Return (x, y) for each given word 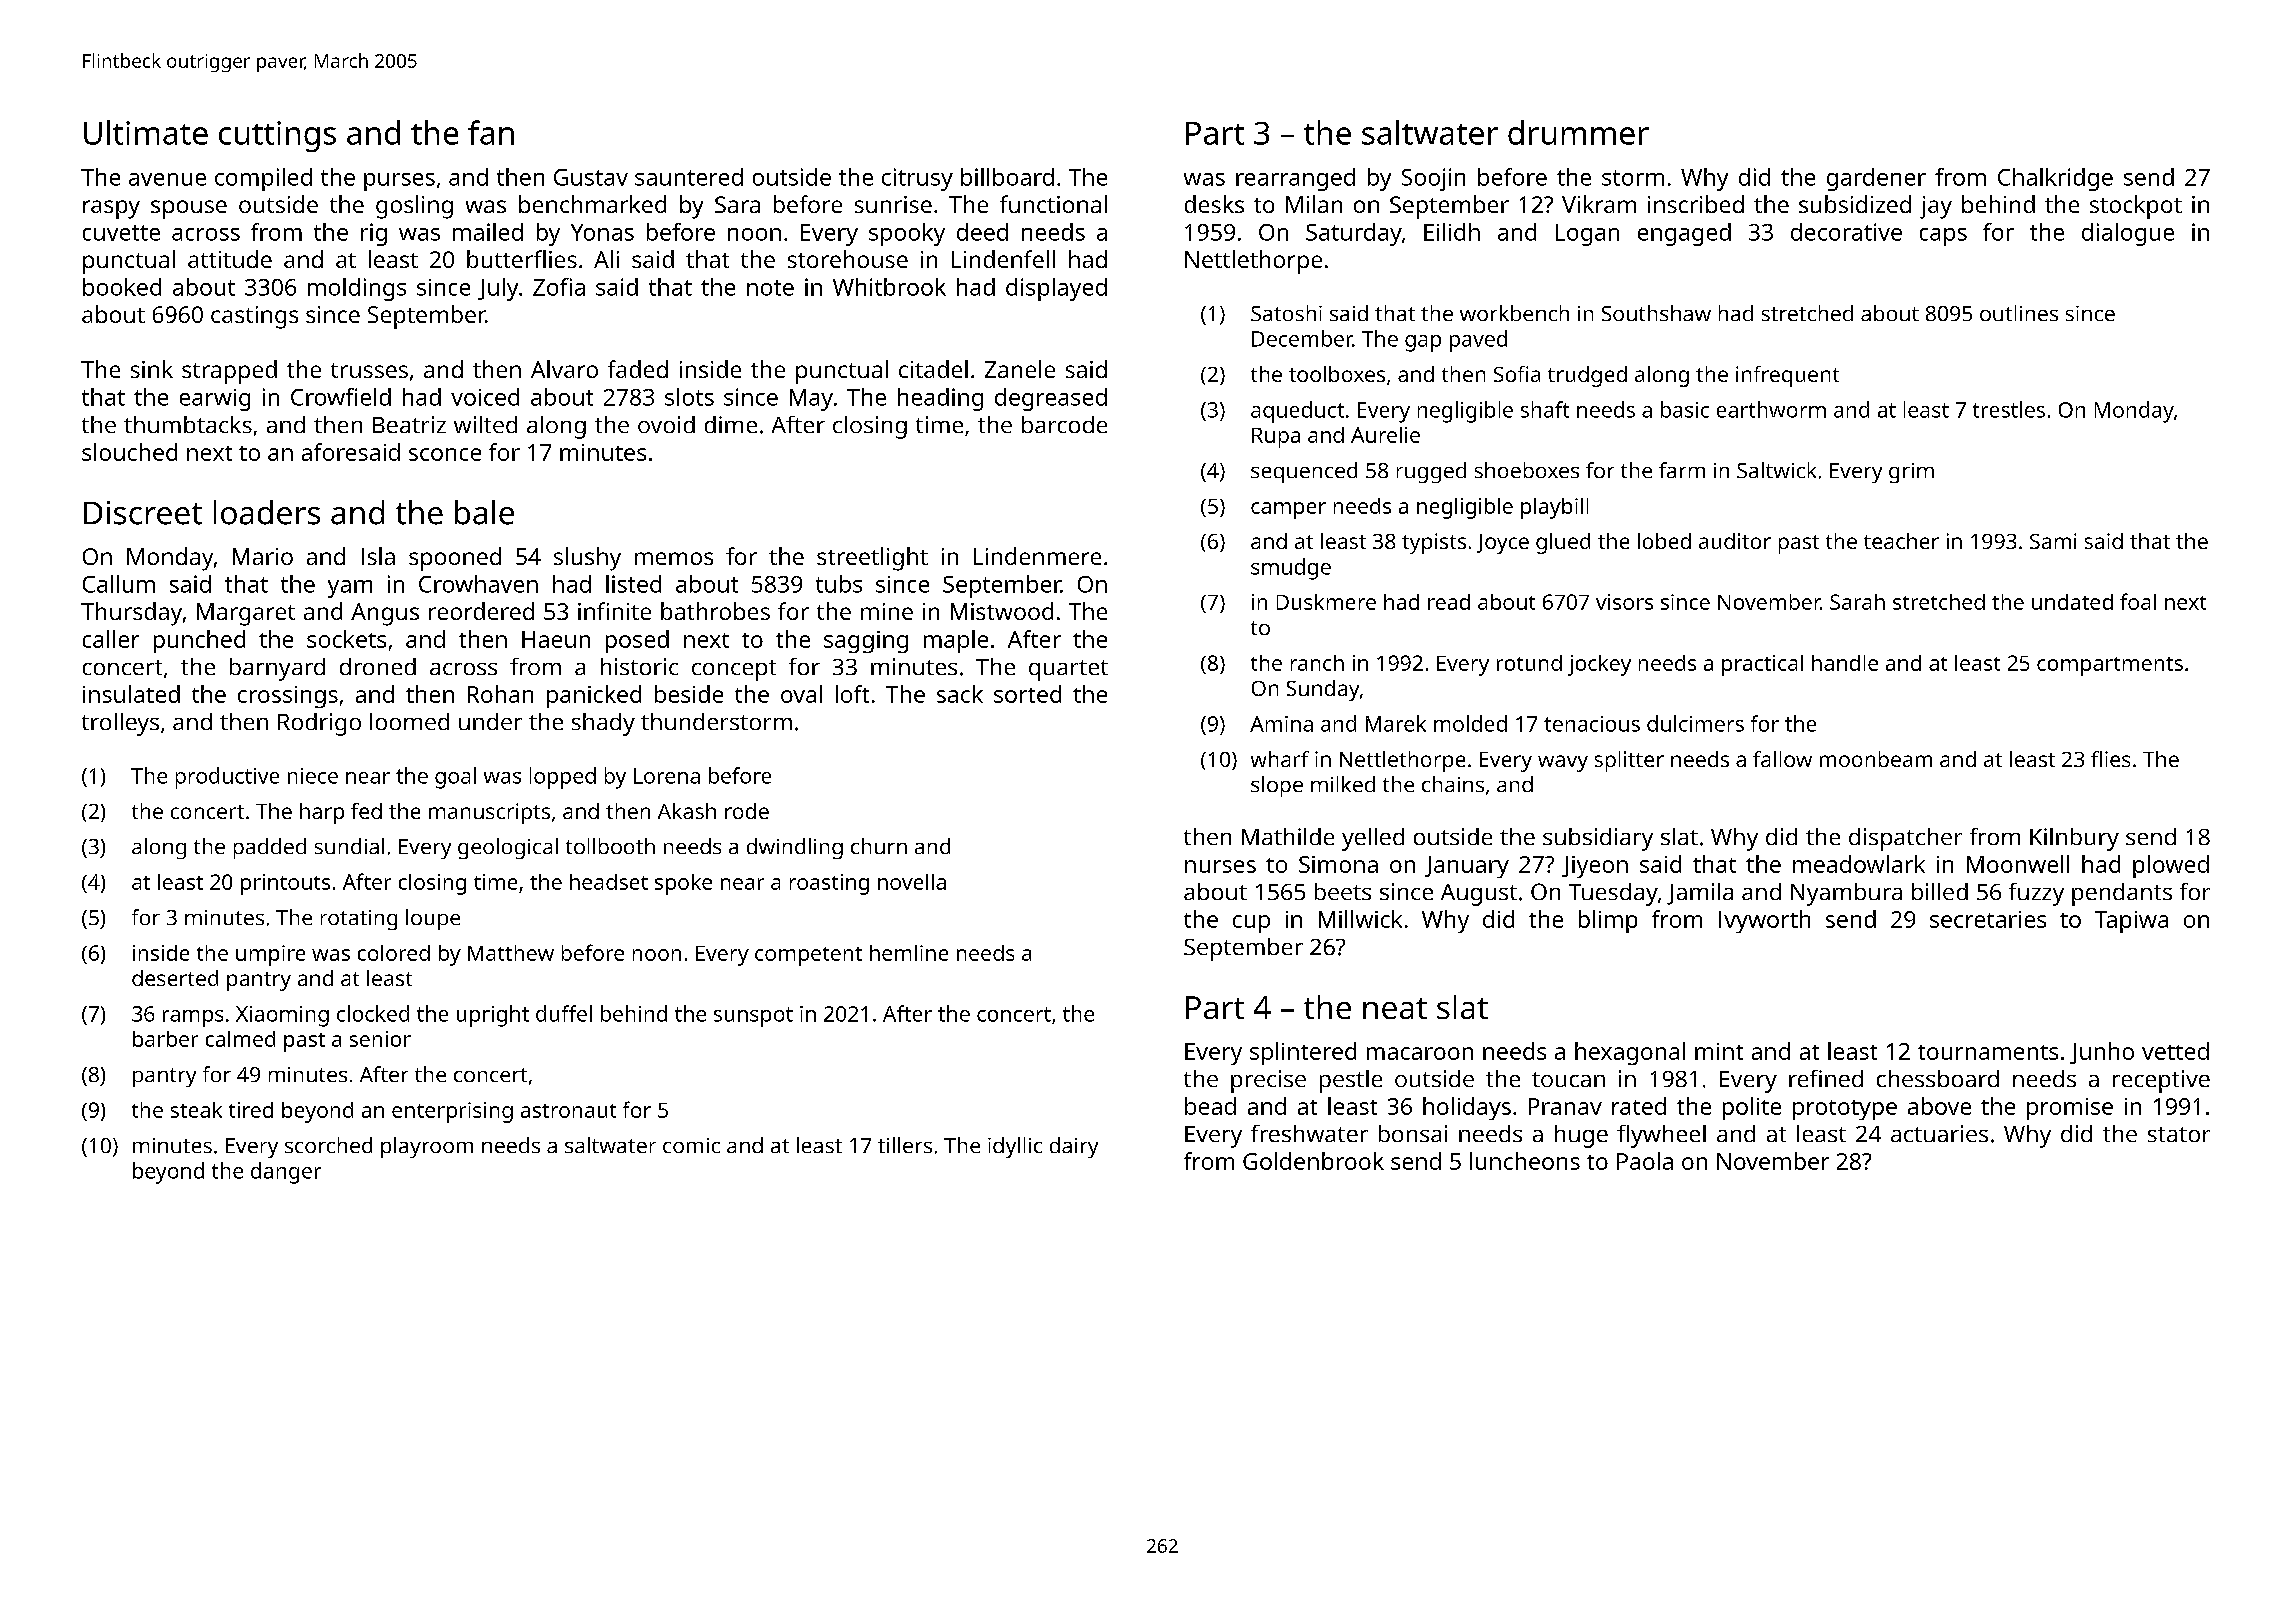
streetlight (872, 559)
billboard (1007, 177)
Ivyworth (1764, 921)
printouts (285, 884)
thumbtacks (188, 424)
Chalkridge (2055, 179)
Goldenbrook (1313, 1161)
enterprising (452, 1112)
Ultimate (146, 132)
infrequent (1787, 376)
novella (912, 882)
